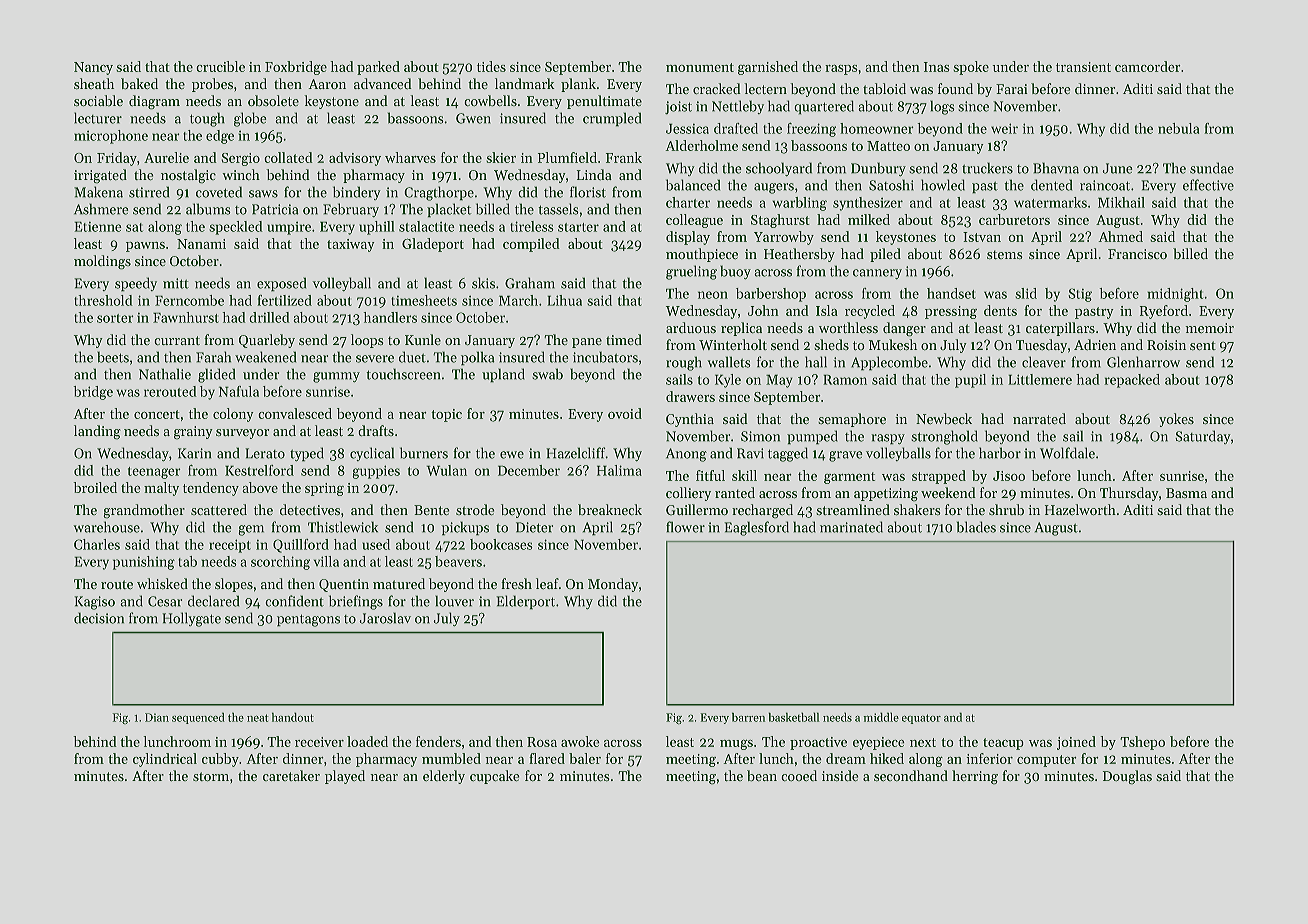  What do you see at coordinates (494, 777) in the image?
I see `cupcake` at bounding box center [494, 777].
